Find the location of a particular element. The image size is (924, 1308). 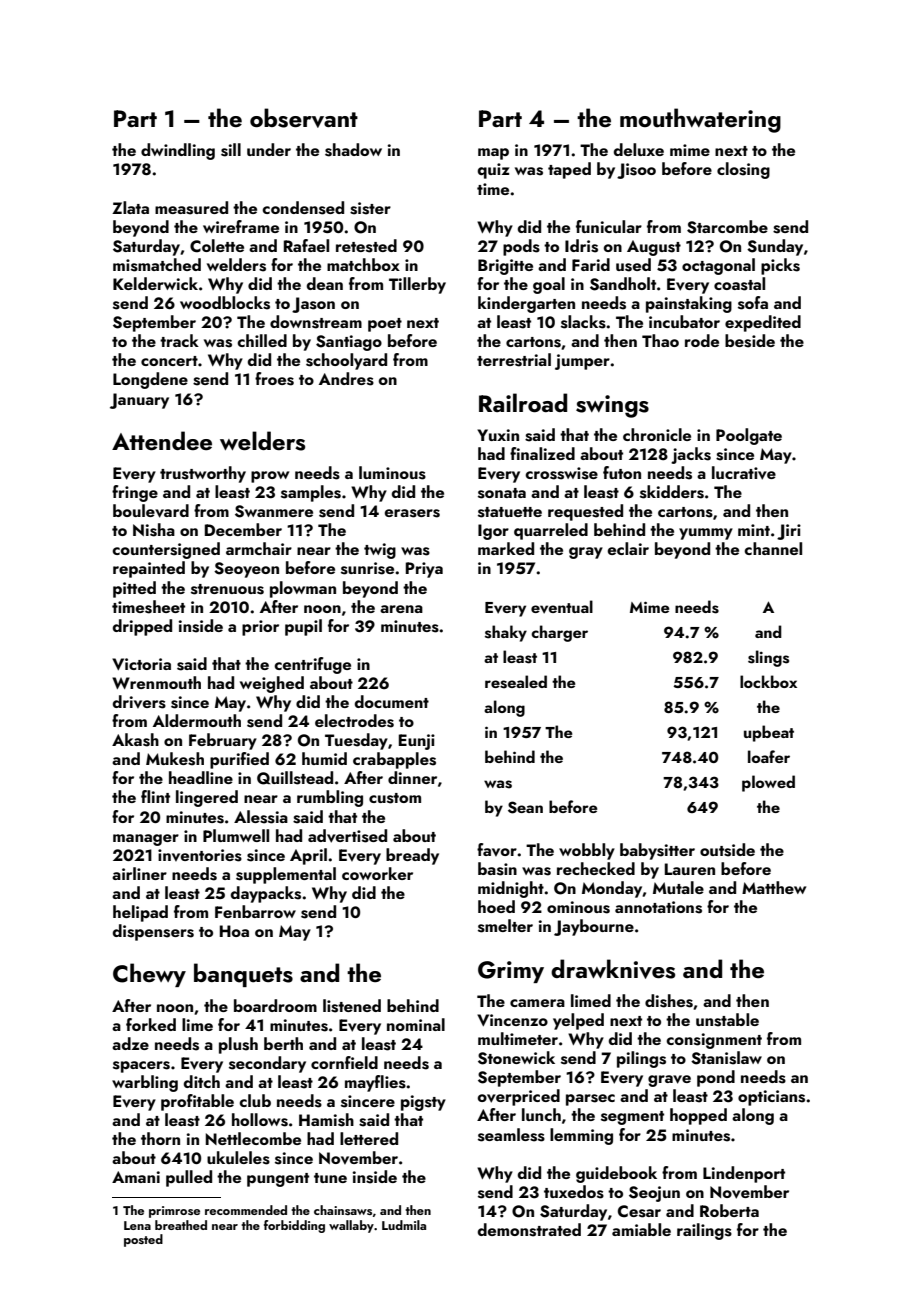

manager is located at coordinates (146, 840).
